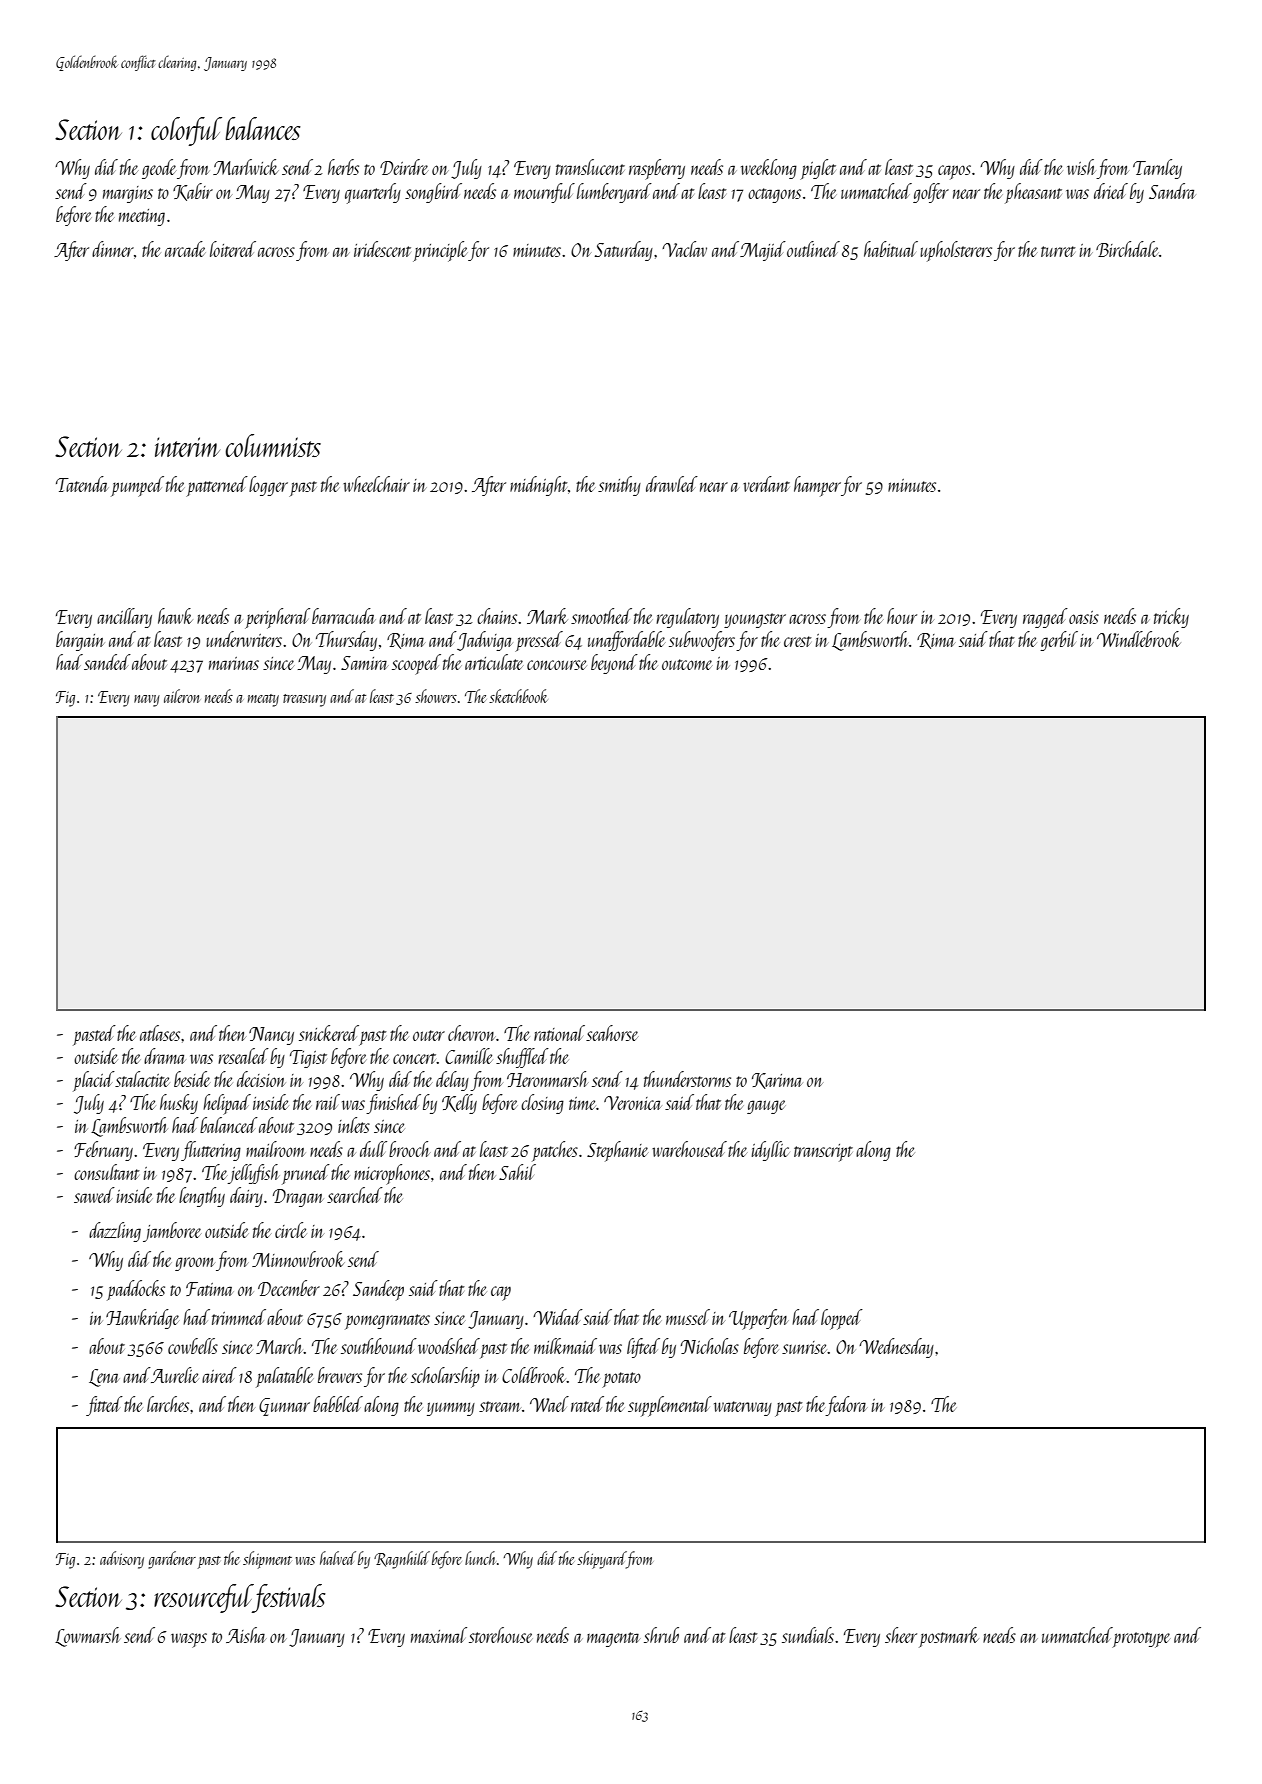 Image resolution: width=1262 pixels, height=1784 pixels. What do you see at coordinates (1127, 249) in the document?
I see `Birchdale` at bounding box center [1127, 249].
